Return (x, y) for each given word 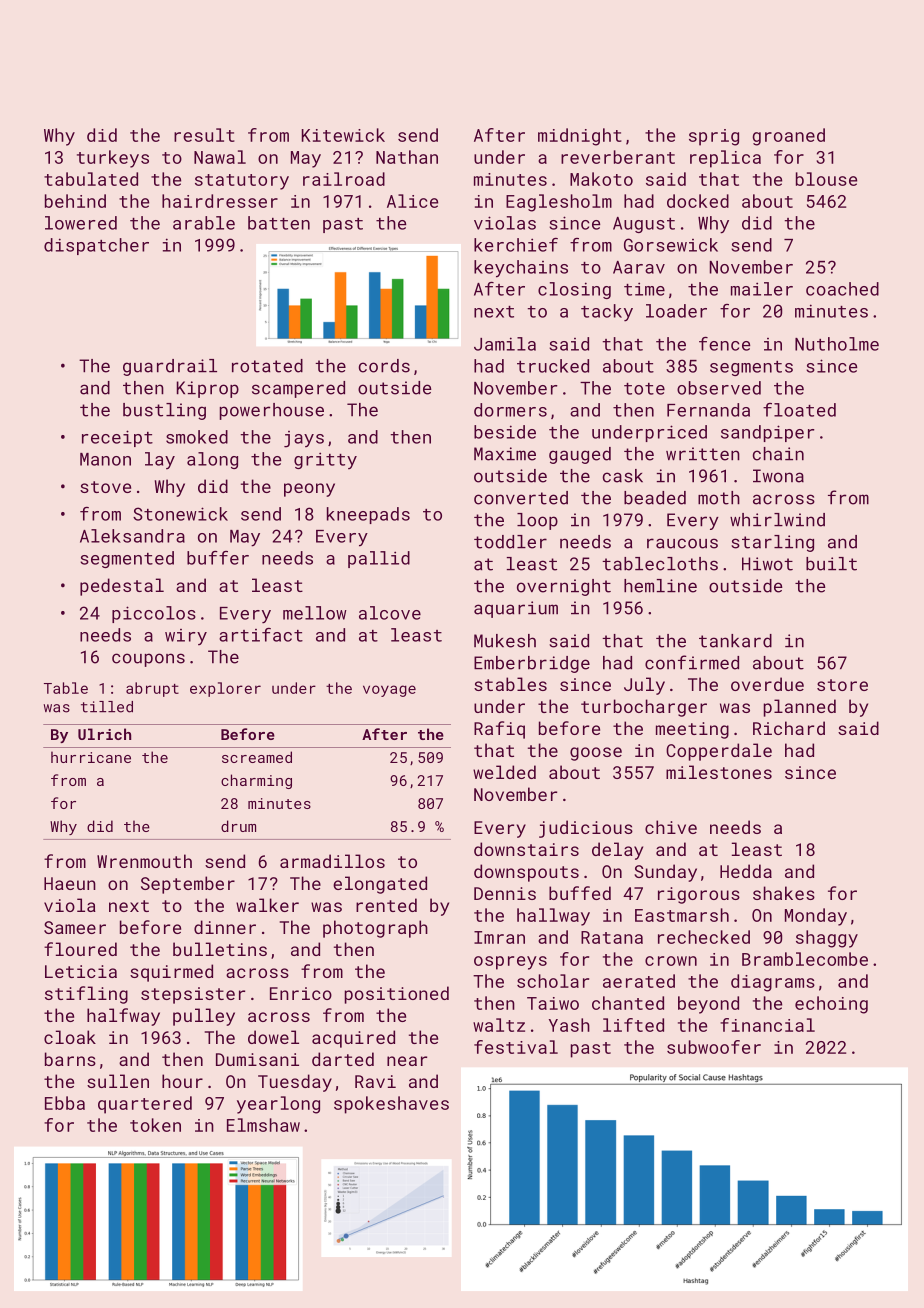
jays (304, 439)
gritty (325, 460)
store (842, 685)
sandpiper (768, 433)
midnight (580, 137)
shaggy (827, 939)
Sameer (75, 927)
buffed (580, 893)
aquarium (516, 609)
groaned (788, 137)
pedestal (122, 587)
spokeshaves (391, 1105)
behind (75, 201)
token (155, 1125)
